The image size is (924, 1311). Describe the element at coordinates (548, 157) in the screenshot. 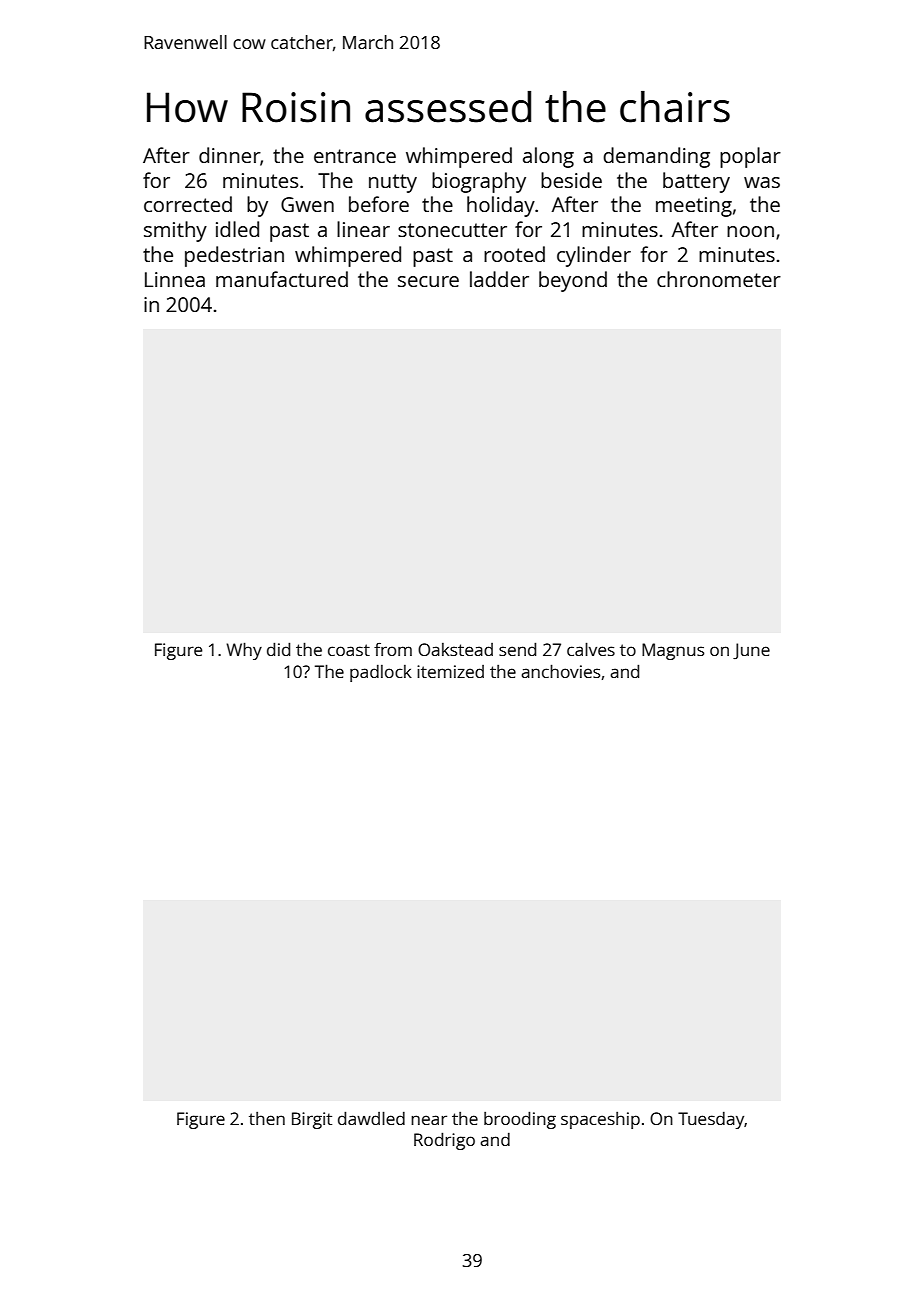

I see `along` at that location.
